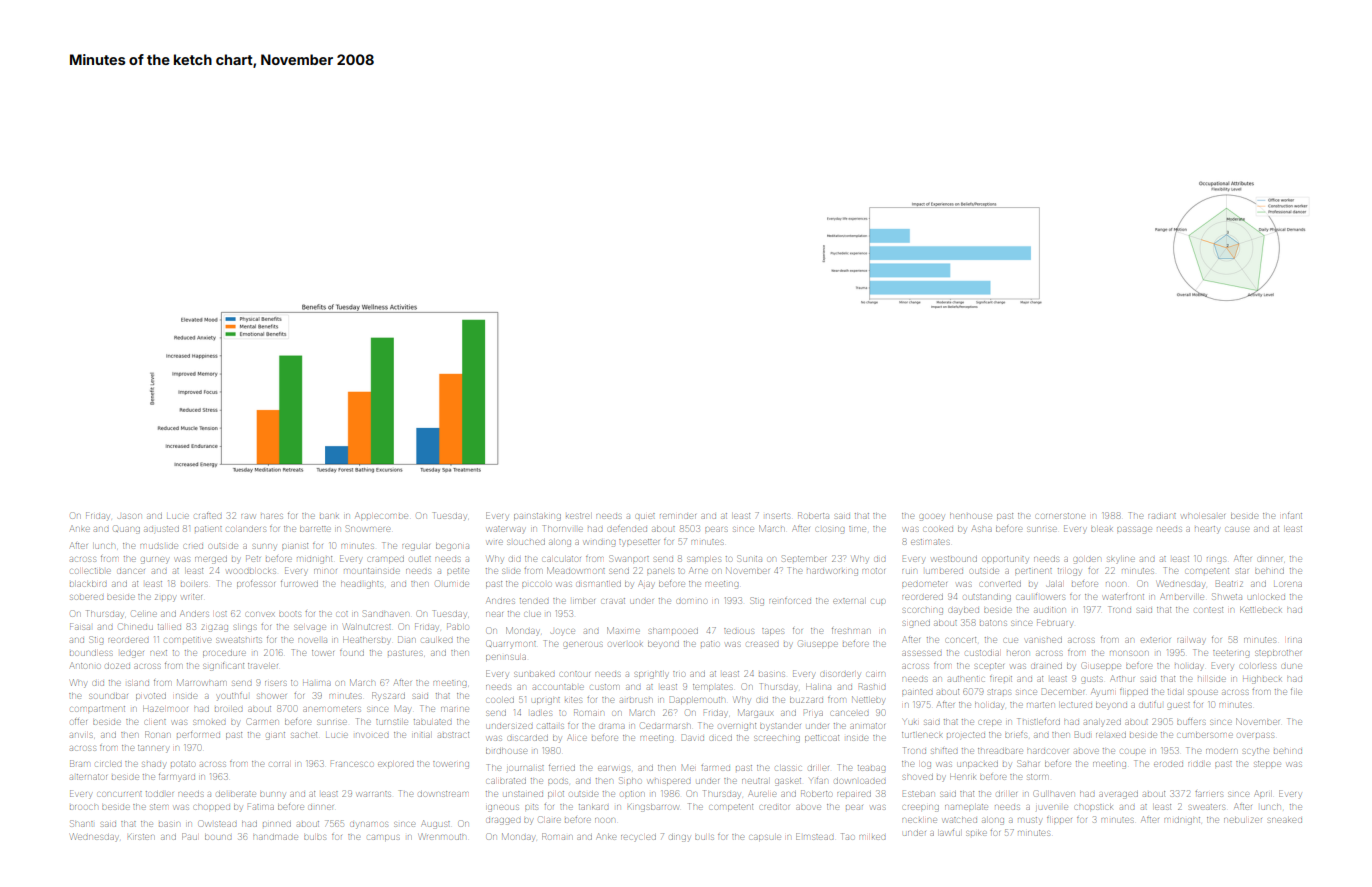  What do you see at coordinates (381, 515) in the image?
I see `Applecombe` at bounding box center [381, 515].
